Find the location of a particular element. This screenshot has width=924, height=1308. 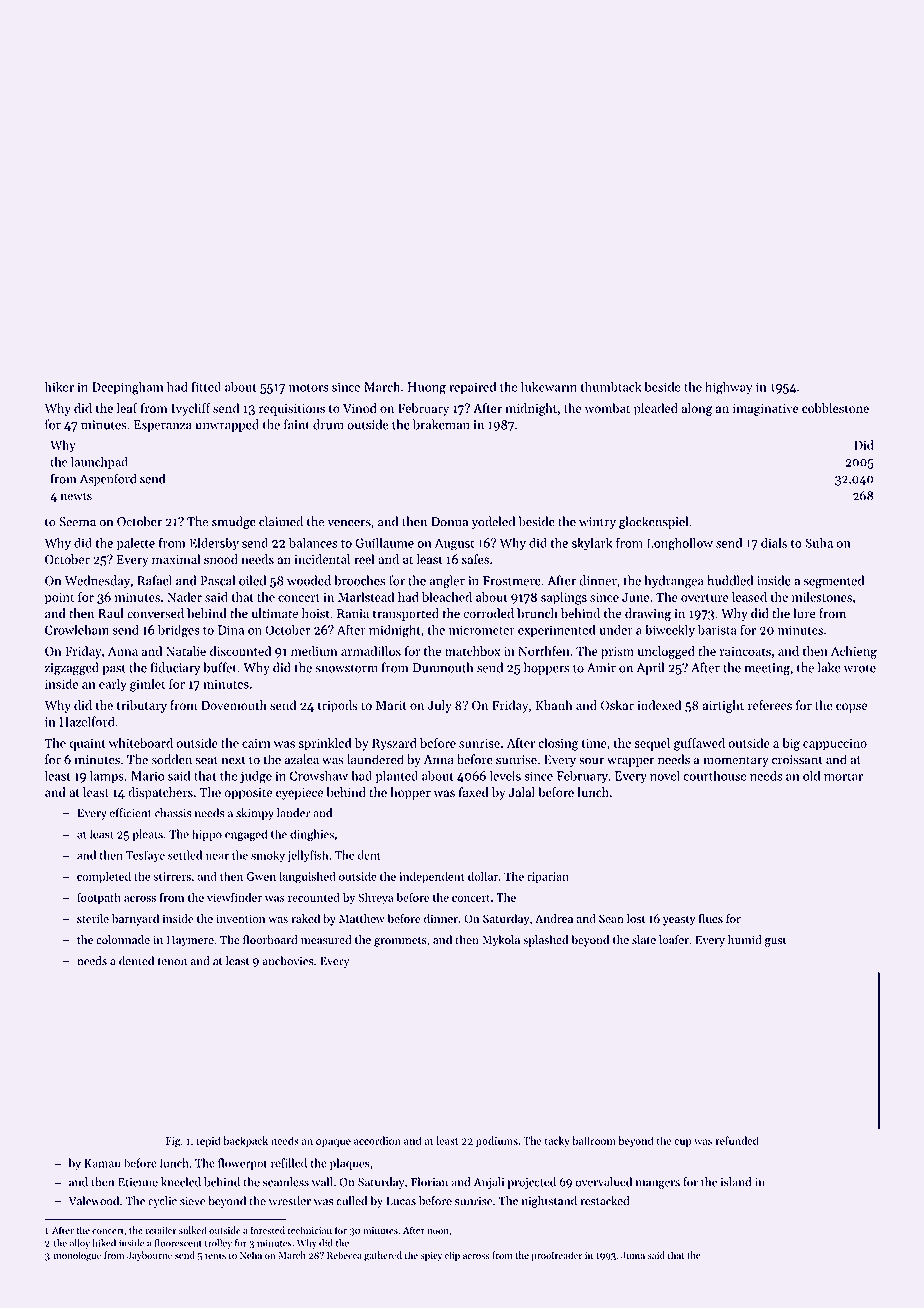

podiums is located at coordinates (497, 1141).
